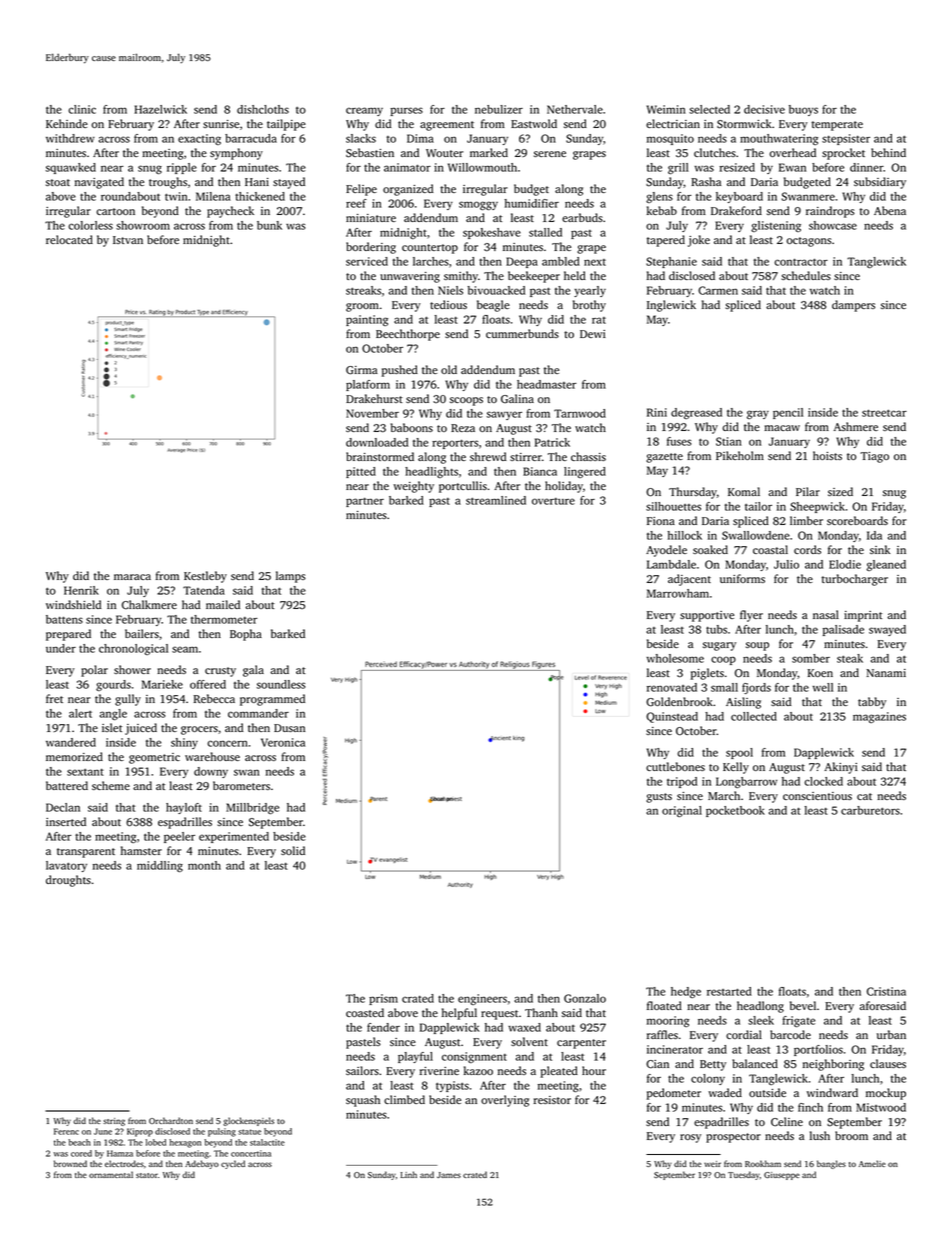 This screenshot has width=952, height=1233. I want to click on Marrowham, so click(678, 593).
